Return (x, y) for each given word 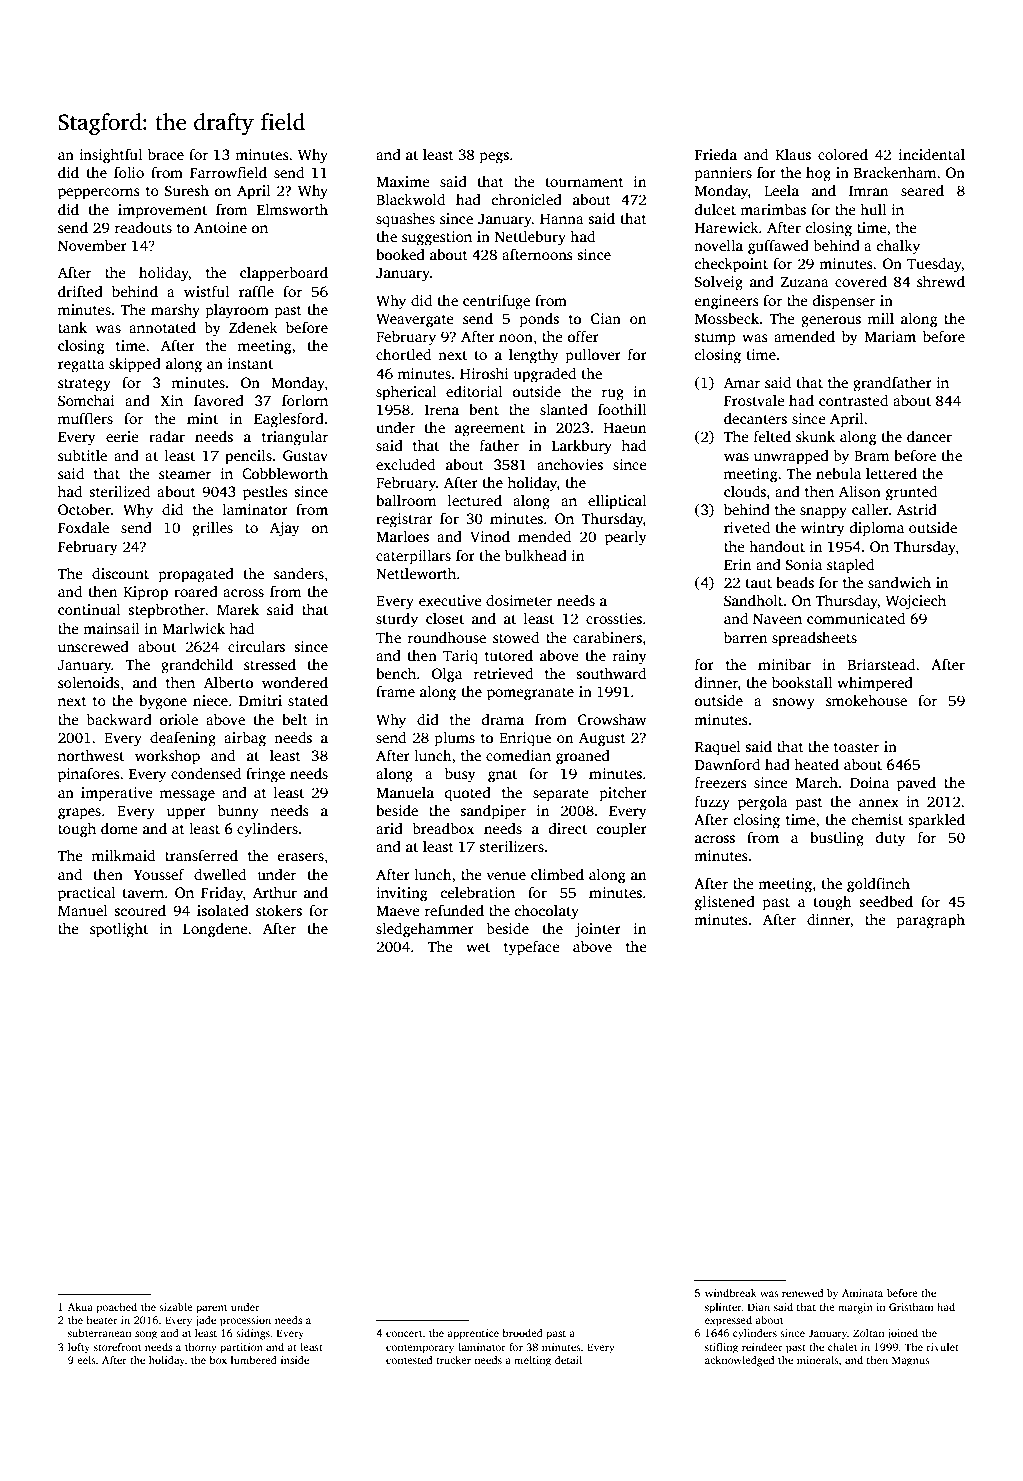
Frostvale (754, 400)
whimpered (875, 684)
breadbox (443, 828)
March (817, 782)
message (187, 796)
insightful (110, 156)
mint (202, 418)
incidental (932, 154)
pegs (494, 158)
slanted (564, 409)
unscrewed (93, 646)
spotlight (119, 930)
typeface (532, 948)
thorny (201, 1348)
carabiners (607, 637)
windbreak (731, 1293)
